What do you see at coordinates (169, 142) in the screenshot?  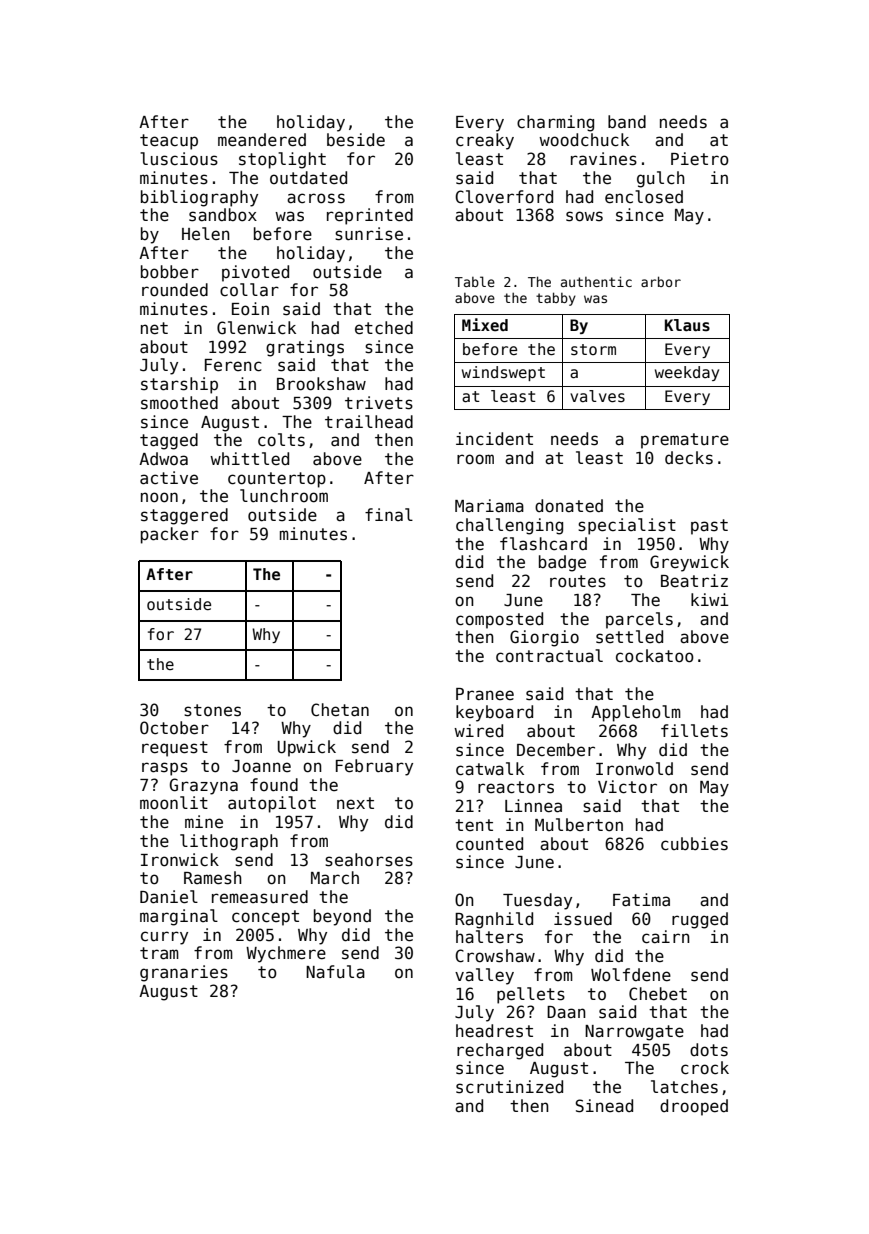 I see `teacup` at bounding box center [169, 142].
